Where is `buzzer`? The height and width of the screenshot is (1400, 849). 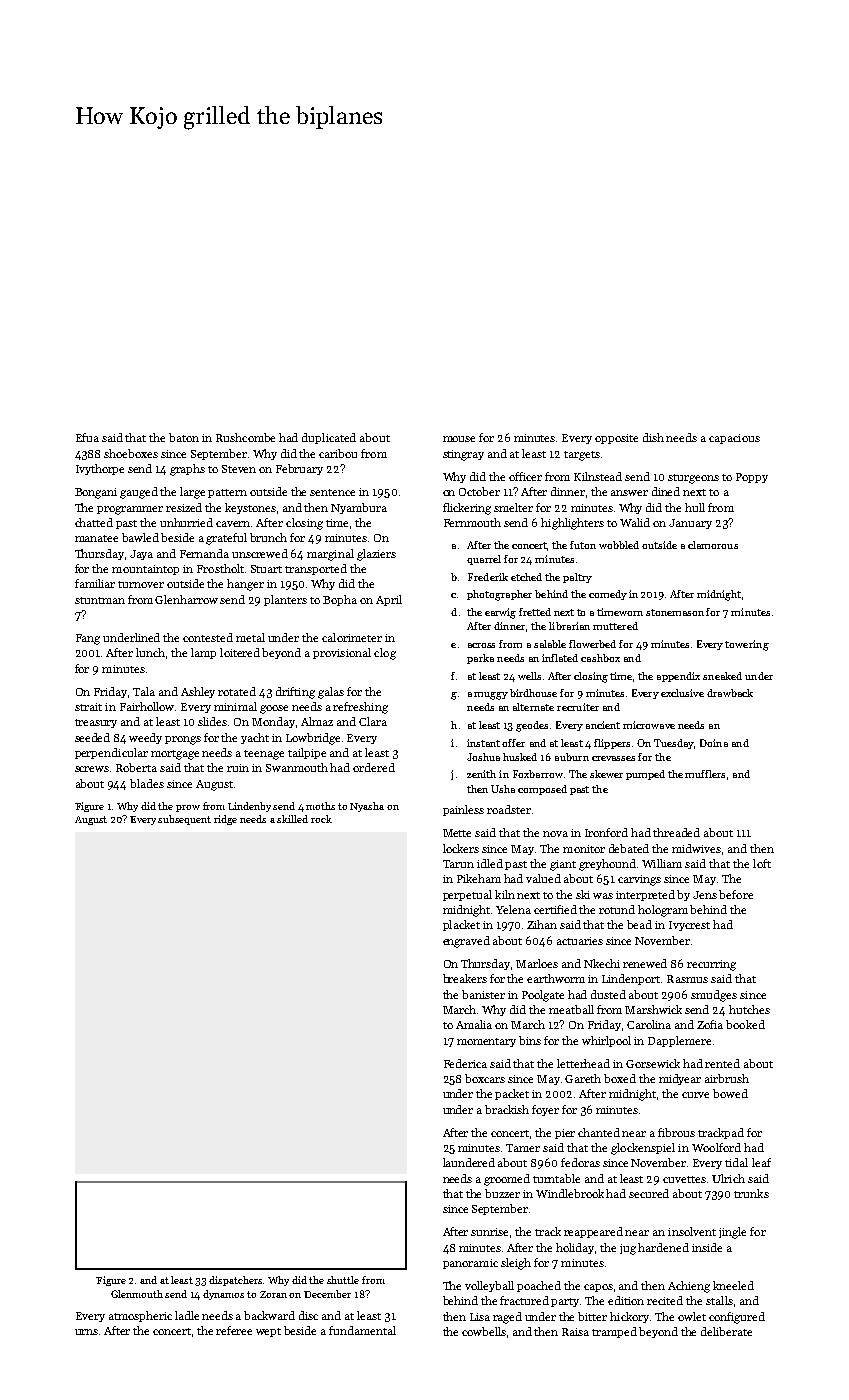 buzzer is located at coordinates (502, 1193).
